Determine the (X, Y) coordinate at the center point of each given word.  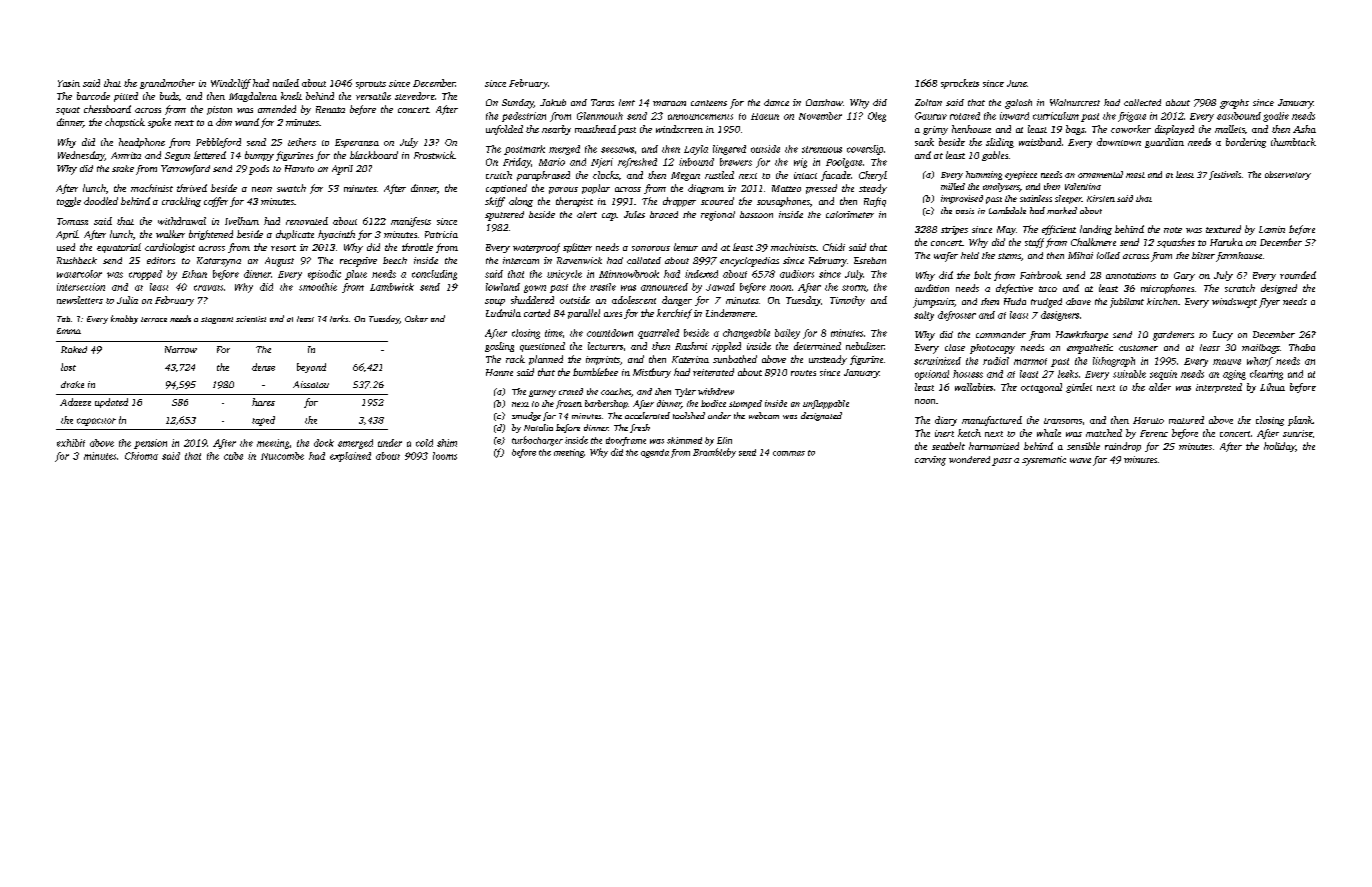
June (1017, 83)
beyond (311, 368)
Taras (602, 102)
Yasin (69, 83)
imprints (603, 360)
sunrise (1297, 433)
